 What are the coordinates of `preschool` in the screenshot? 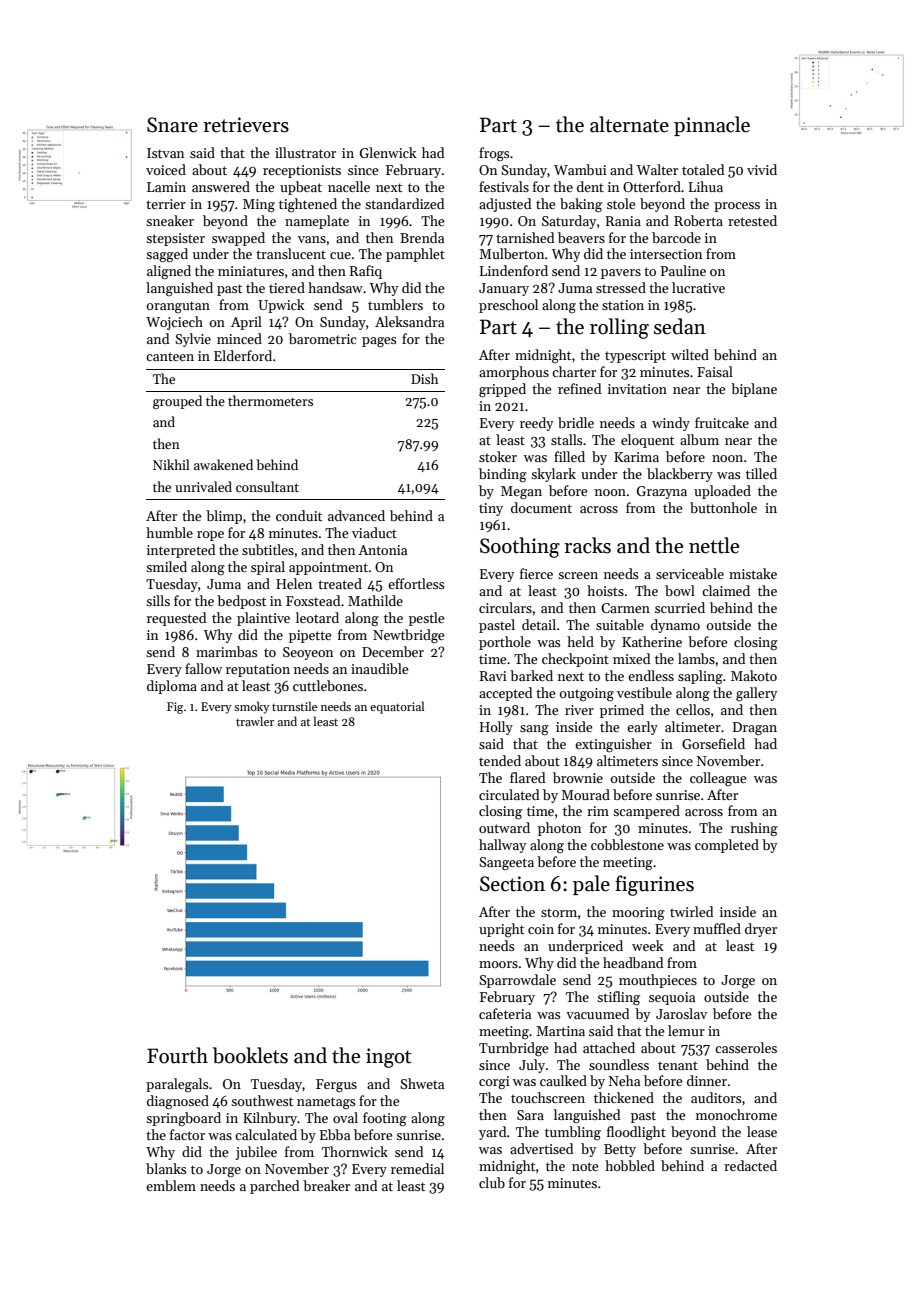 It's located at (508, 306).
